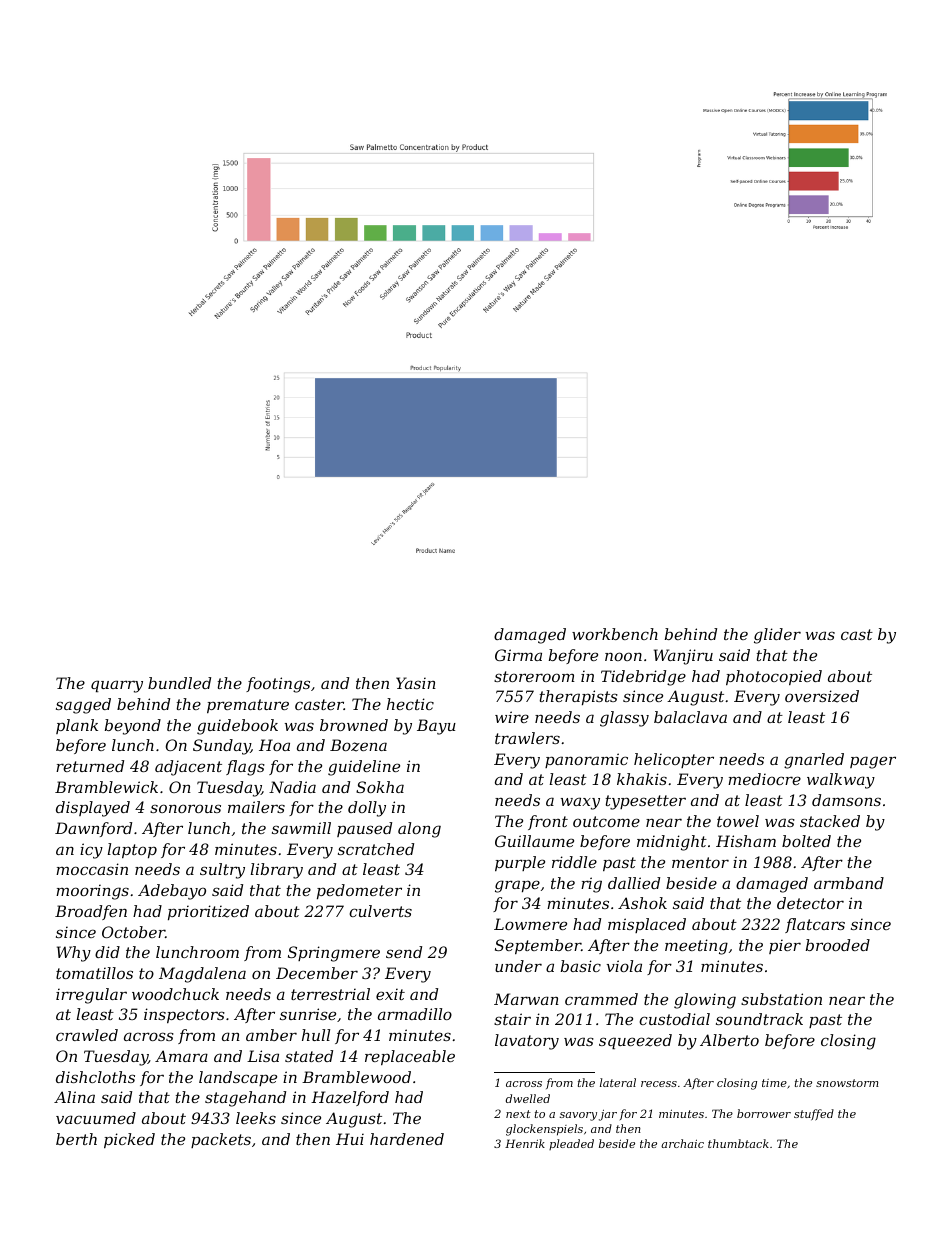  Describe the element at coordinates (815, 925) in the image. I see `flatcars` at that location.
